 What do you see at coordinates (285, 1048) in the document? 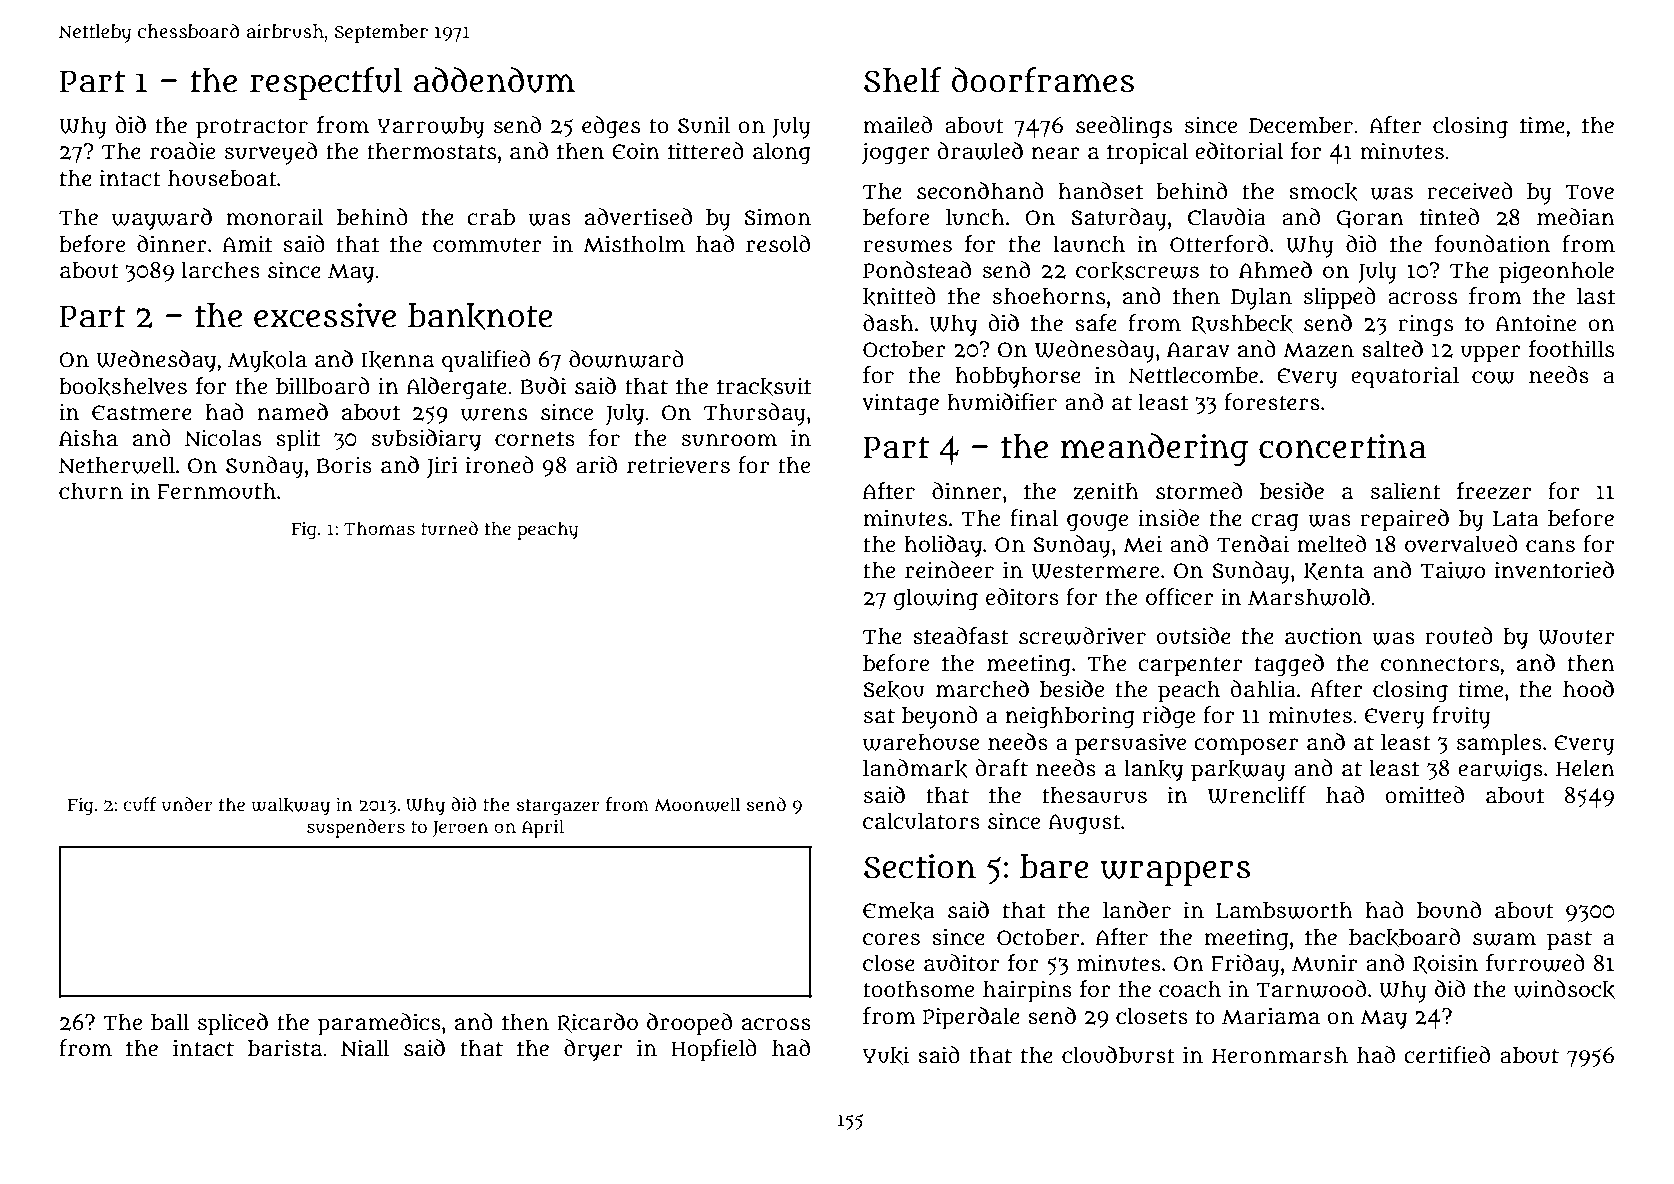
I see `barista` at bounding box center [285, 1048].
